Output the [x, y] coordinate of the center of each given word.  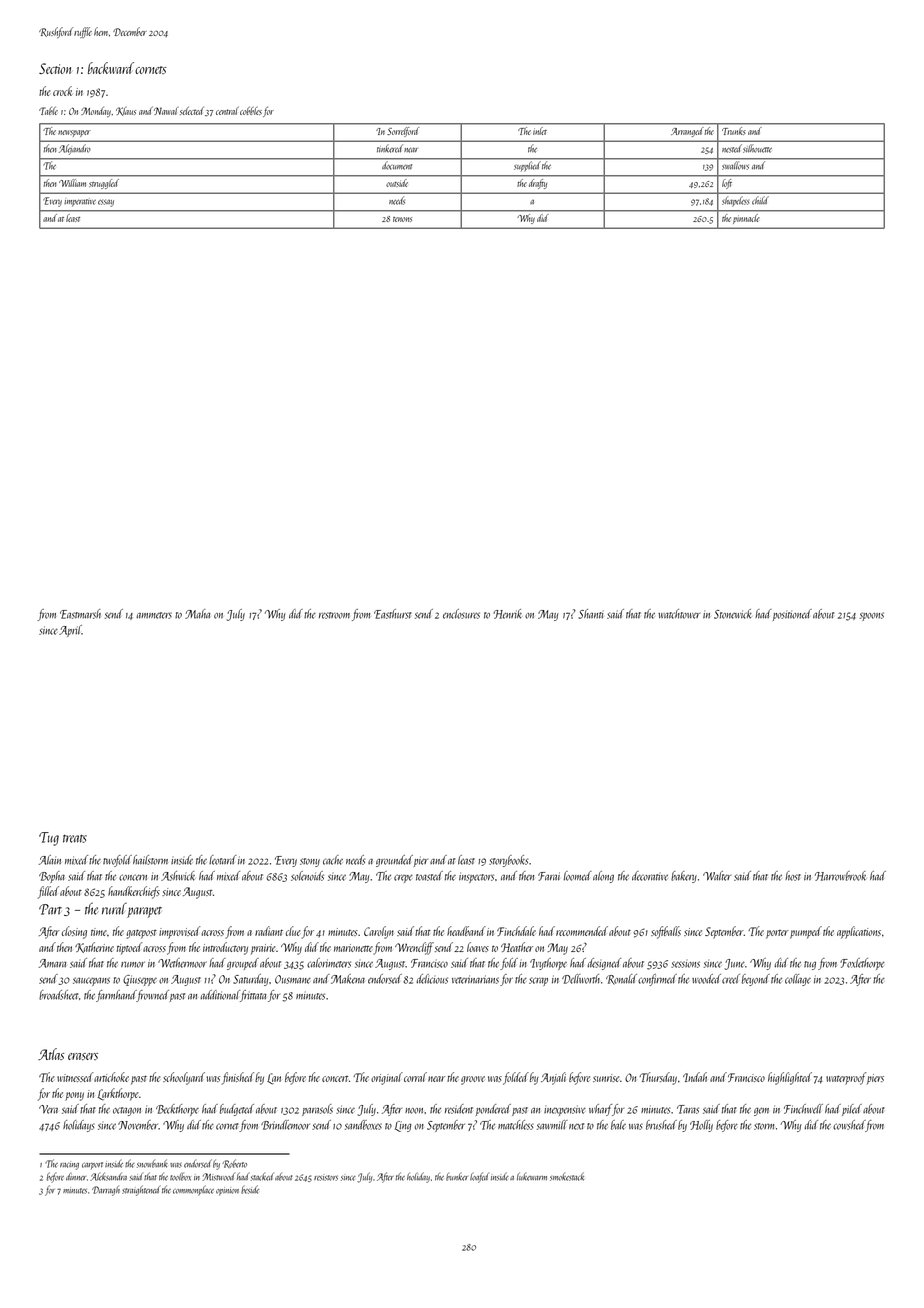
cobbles [251, 110]
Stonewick [733, 614]
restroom [334, 615]
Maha [198, 614]
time [99, 932]
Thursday [658, 1078]
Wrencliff [414, 948]
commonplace [193, 1190]
